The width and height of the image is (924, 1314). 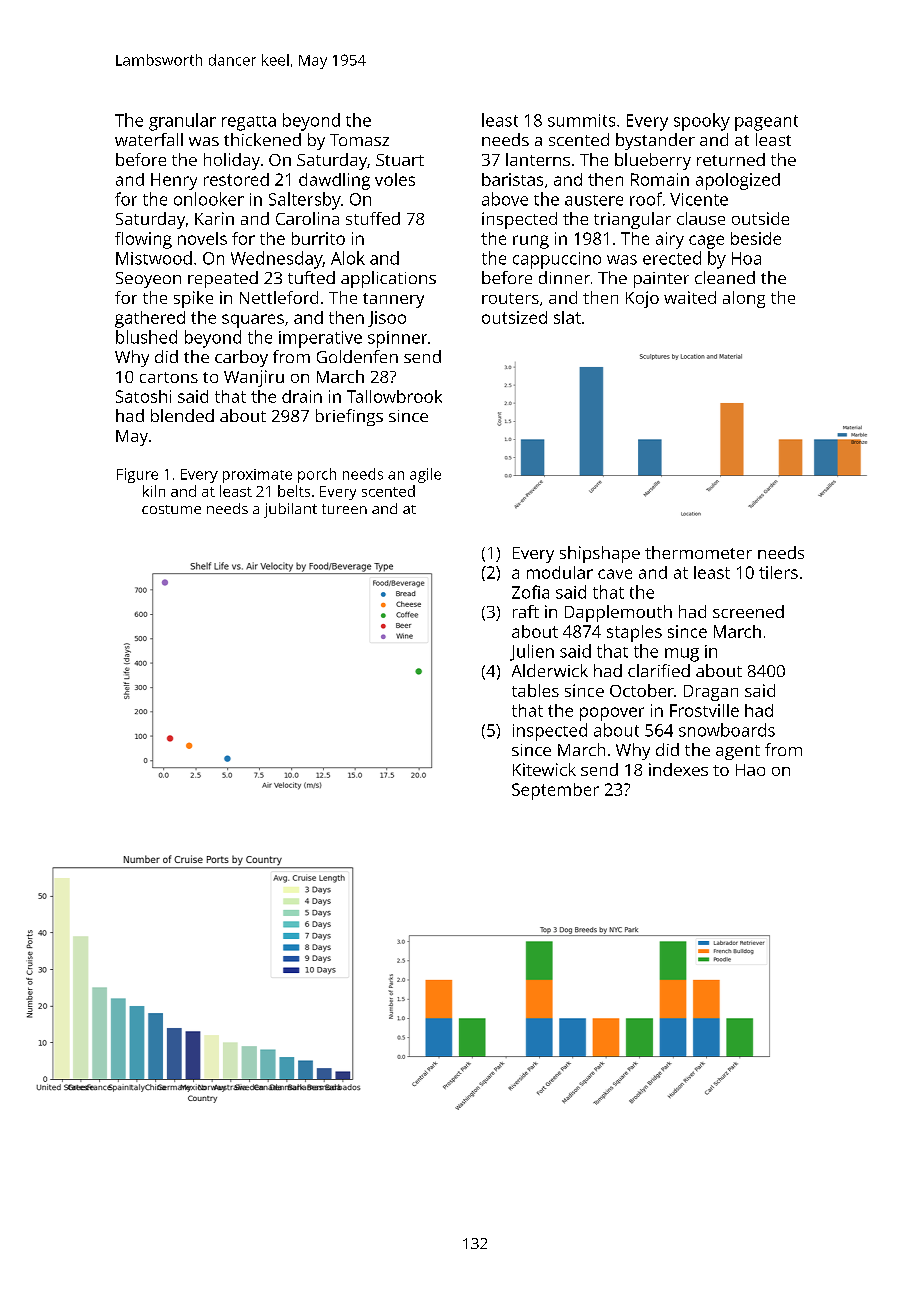 What do you see at coordinates (532, 652) in the image?
I see `Julien` at bounding box center [532, 652].
